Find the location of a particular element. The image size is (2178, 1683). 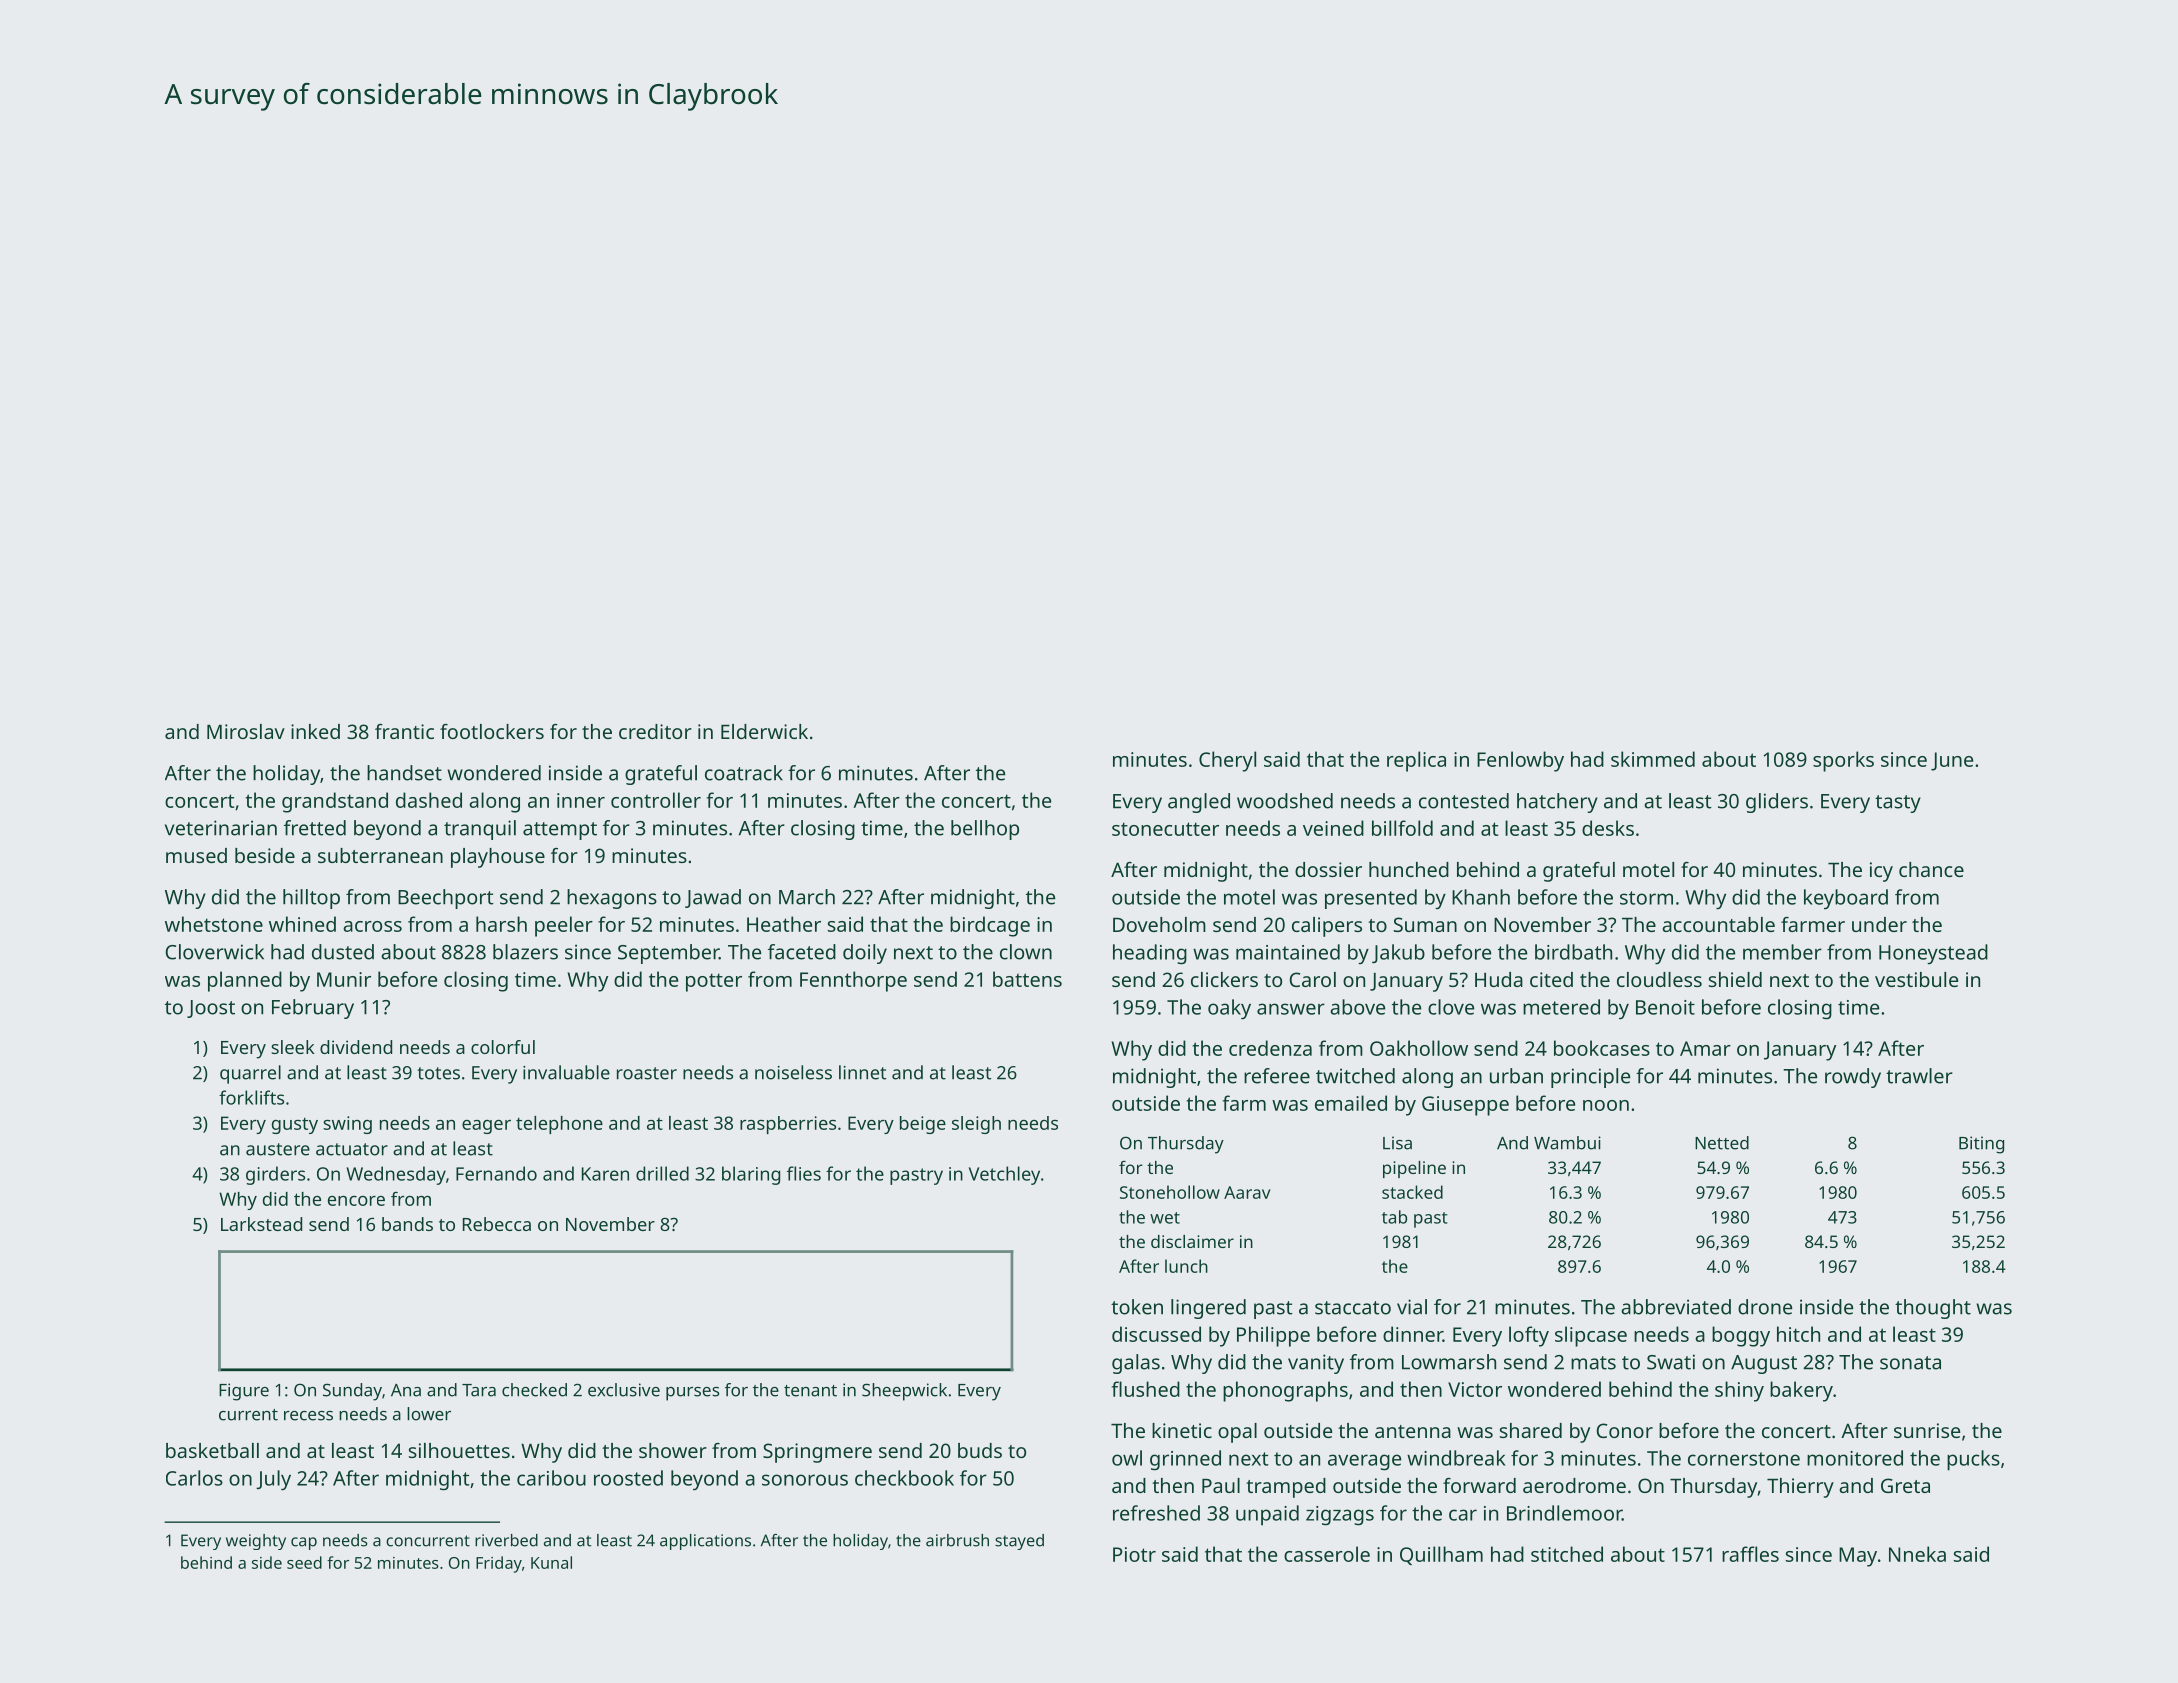

June is located at coordinates (1952, 761).
